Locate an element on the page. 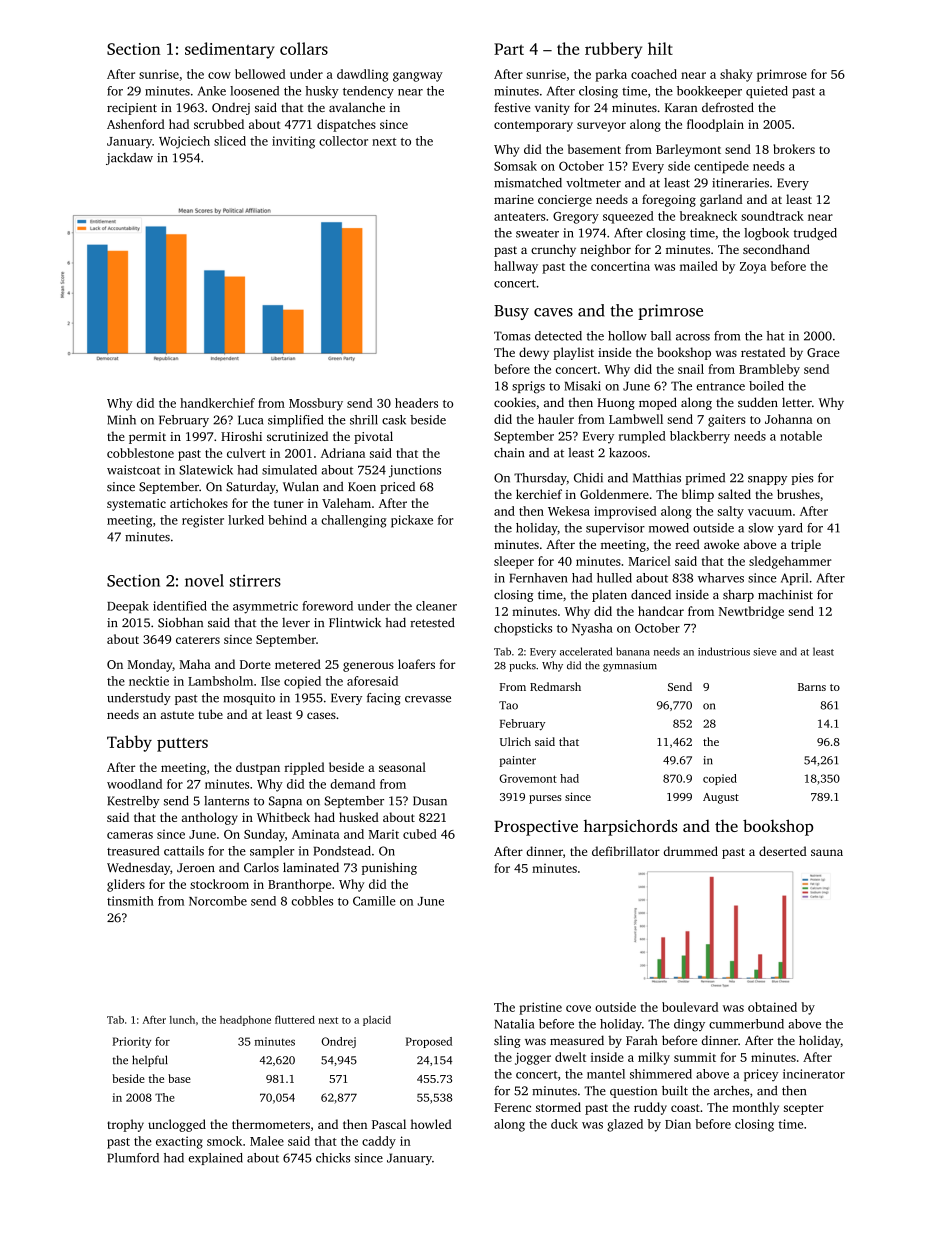 The width and height of the document is (952, 1233). generous is located at coordinates (368, 667).
